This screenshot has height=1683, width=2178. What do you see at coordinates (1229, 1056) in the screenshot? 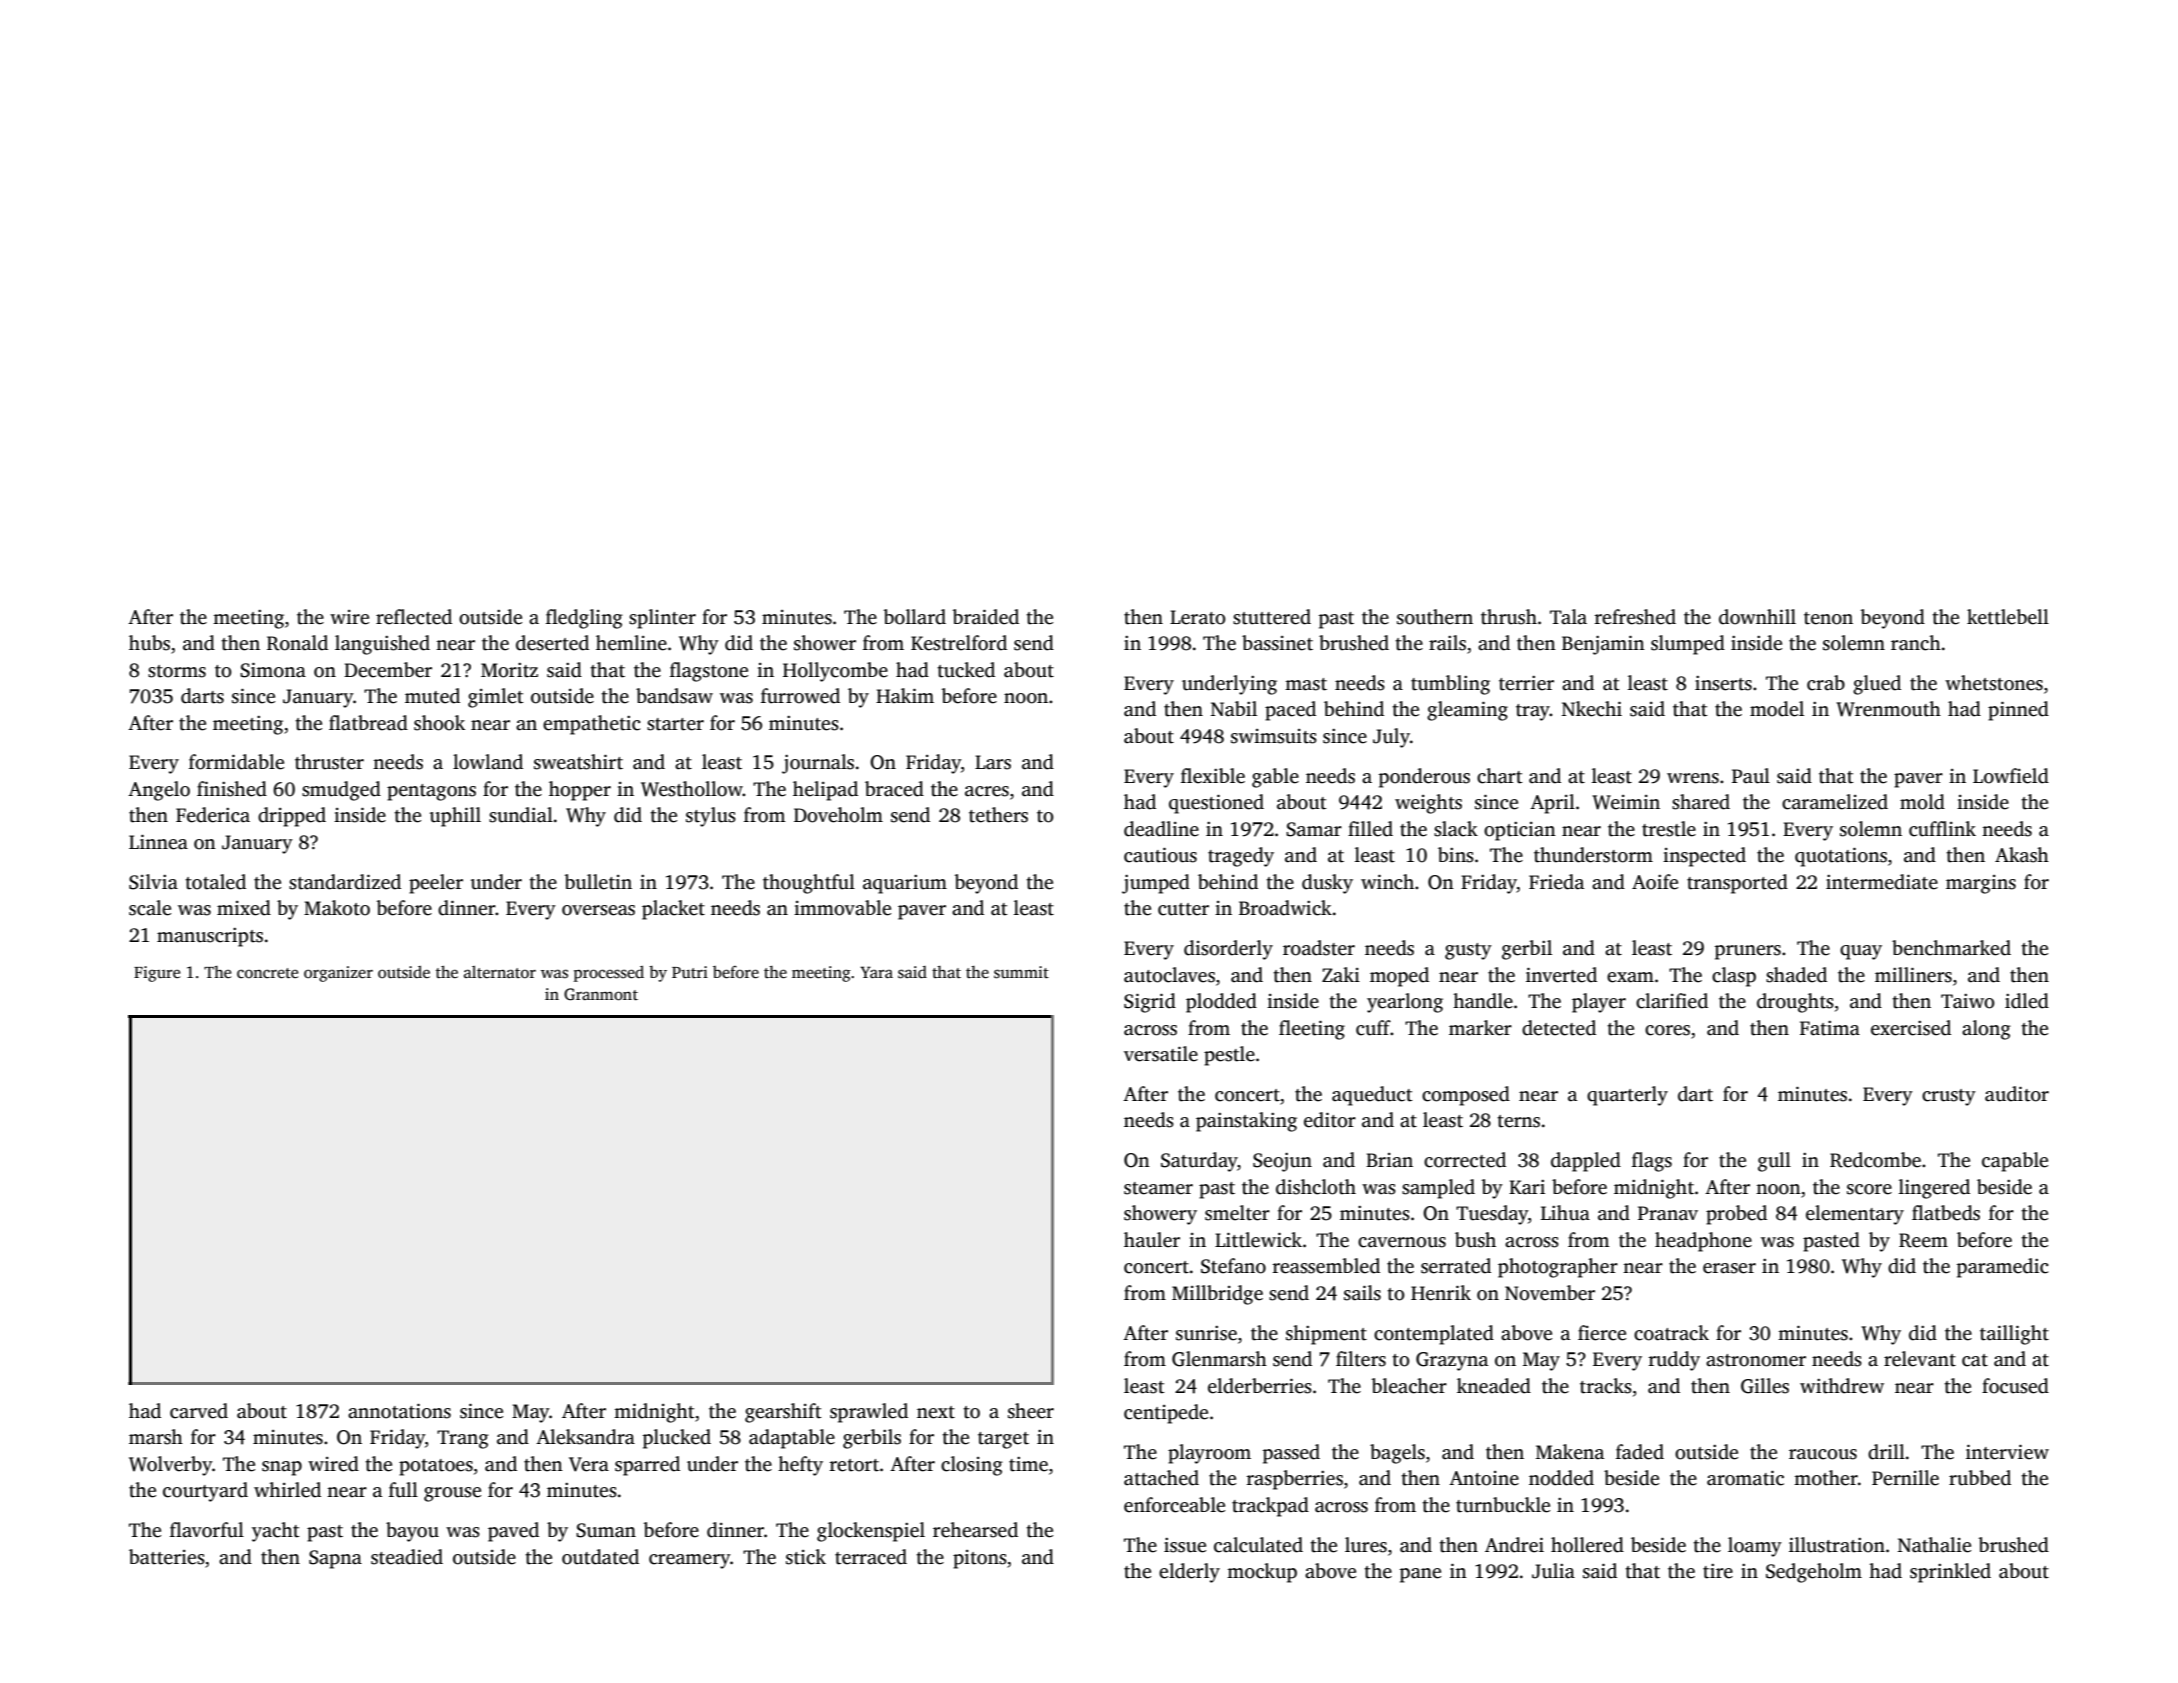
I see `pestle` at bounding box center [1229, 1056].
